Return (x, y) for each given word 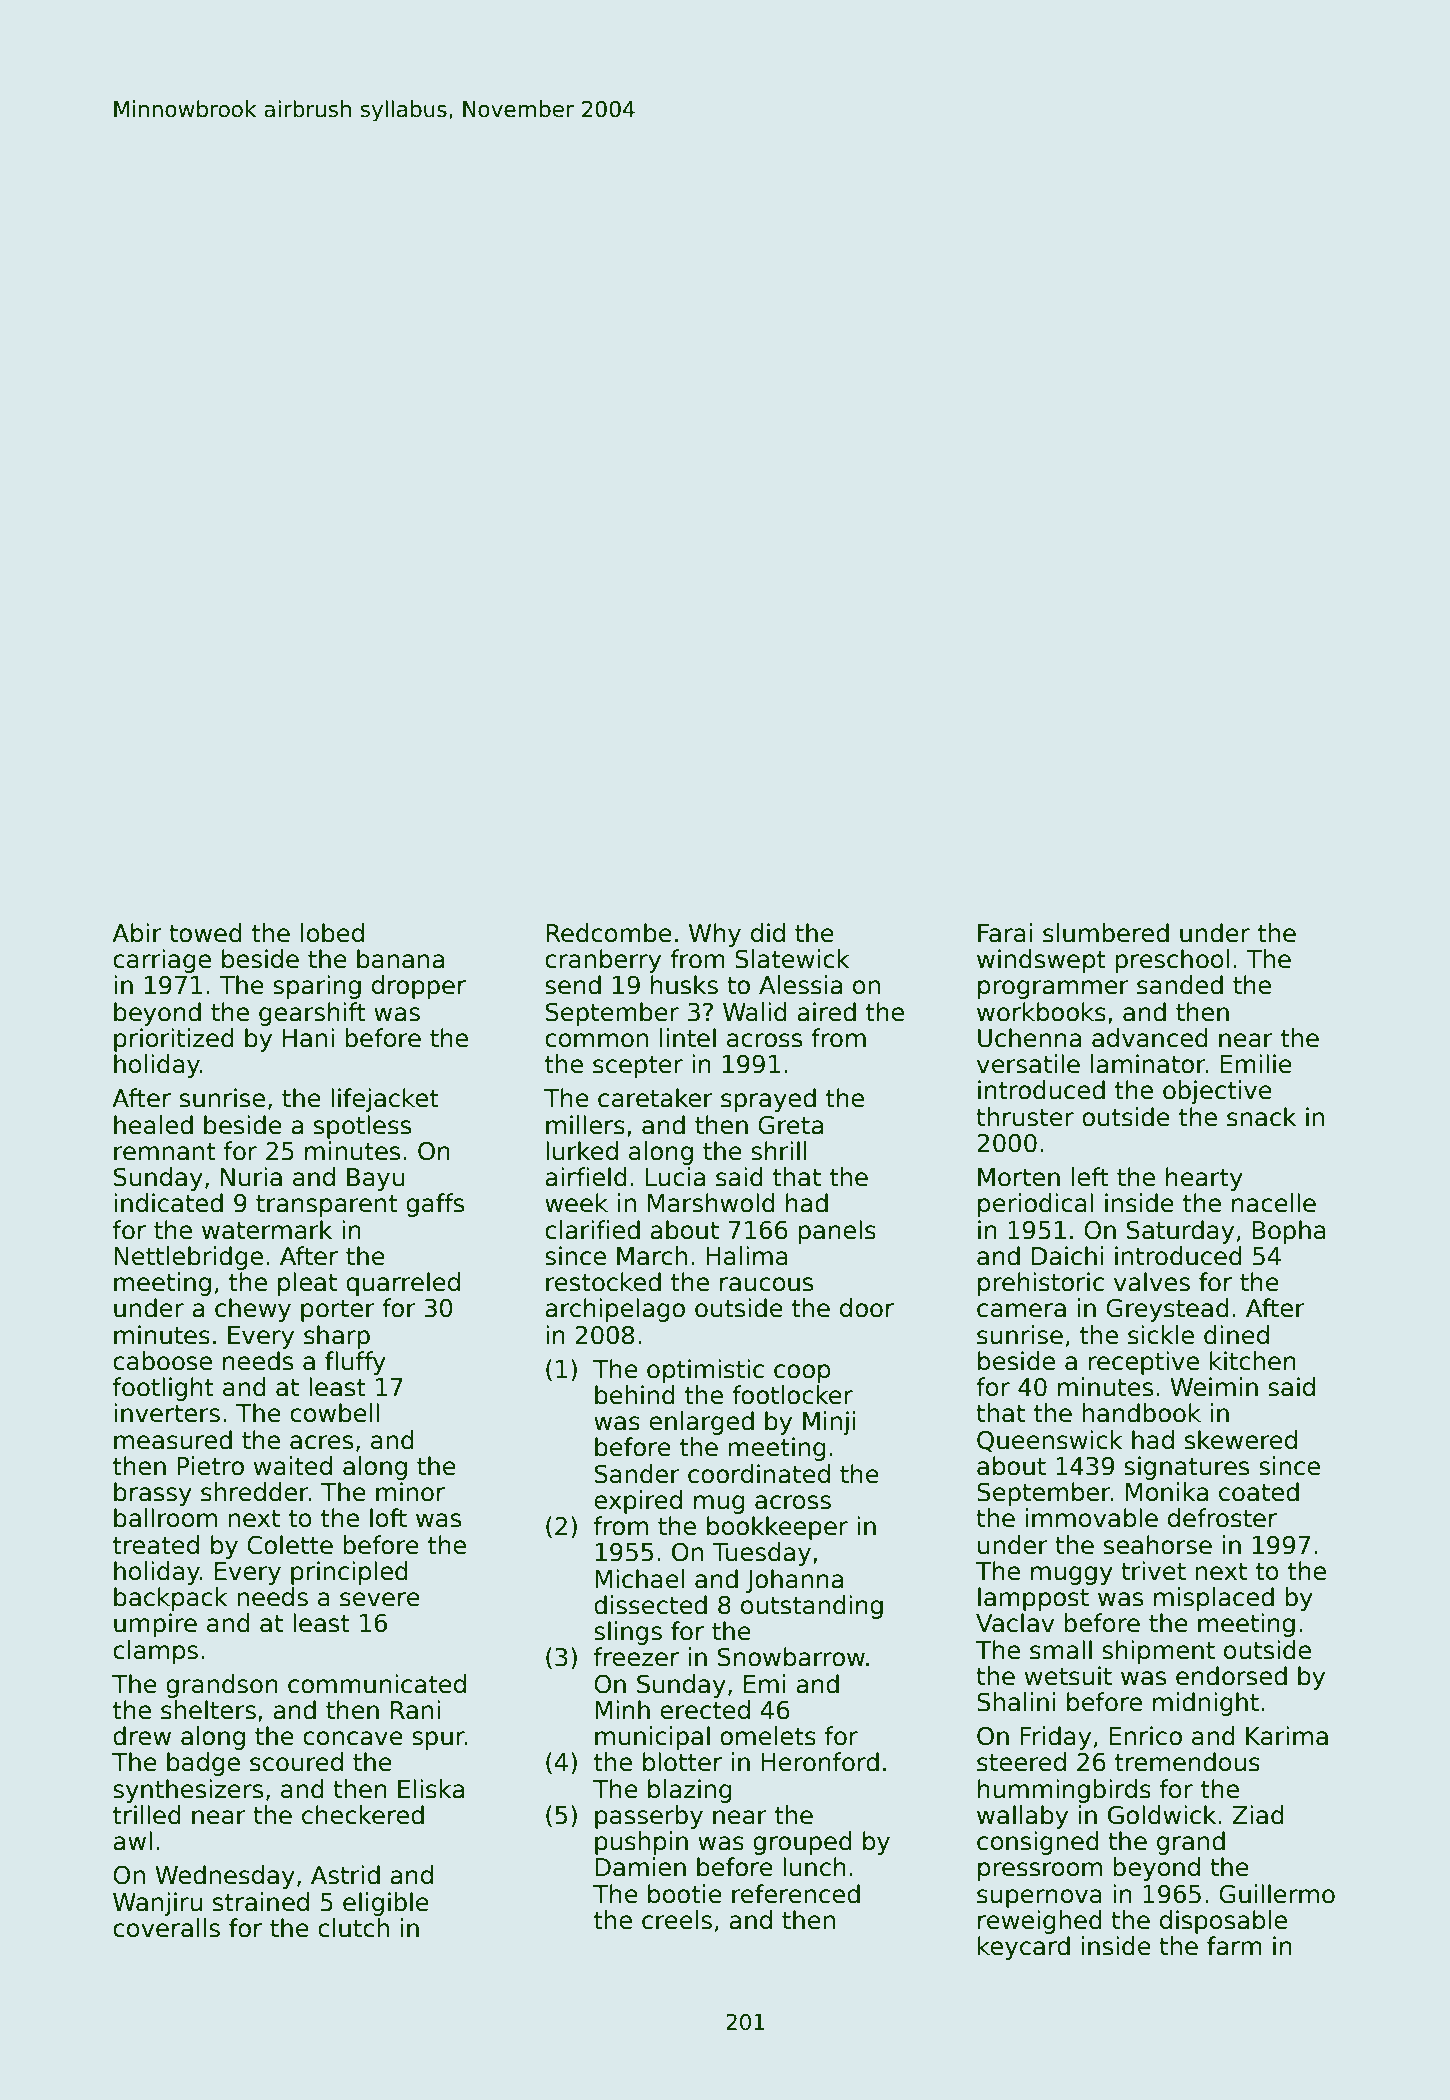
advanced (1150, 1038)
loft (388, 1518)
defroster (1222, 1518)
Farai (1005, 933)
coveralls (166, 1928)
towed (205, 933)
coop (802, 1373)
